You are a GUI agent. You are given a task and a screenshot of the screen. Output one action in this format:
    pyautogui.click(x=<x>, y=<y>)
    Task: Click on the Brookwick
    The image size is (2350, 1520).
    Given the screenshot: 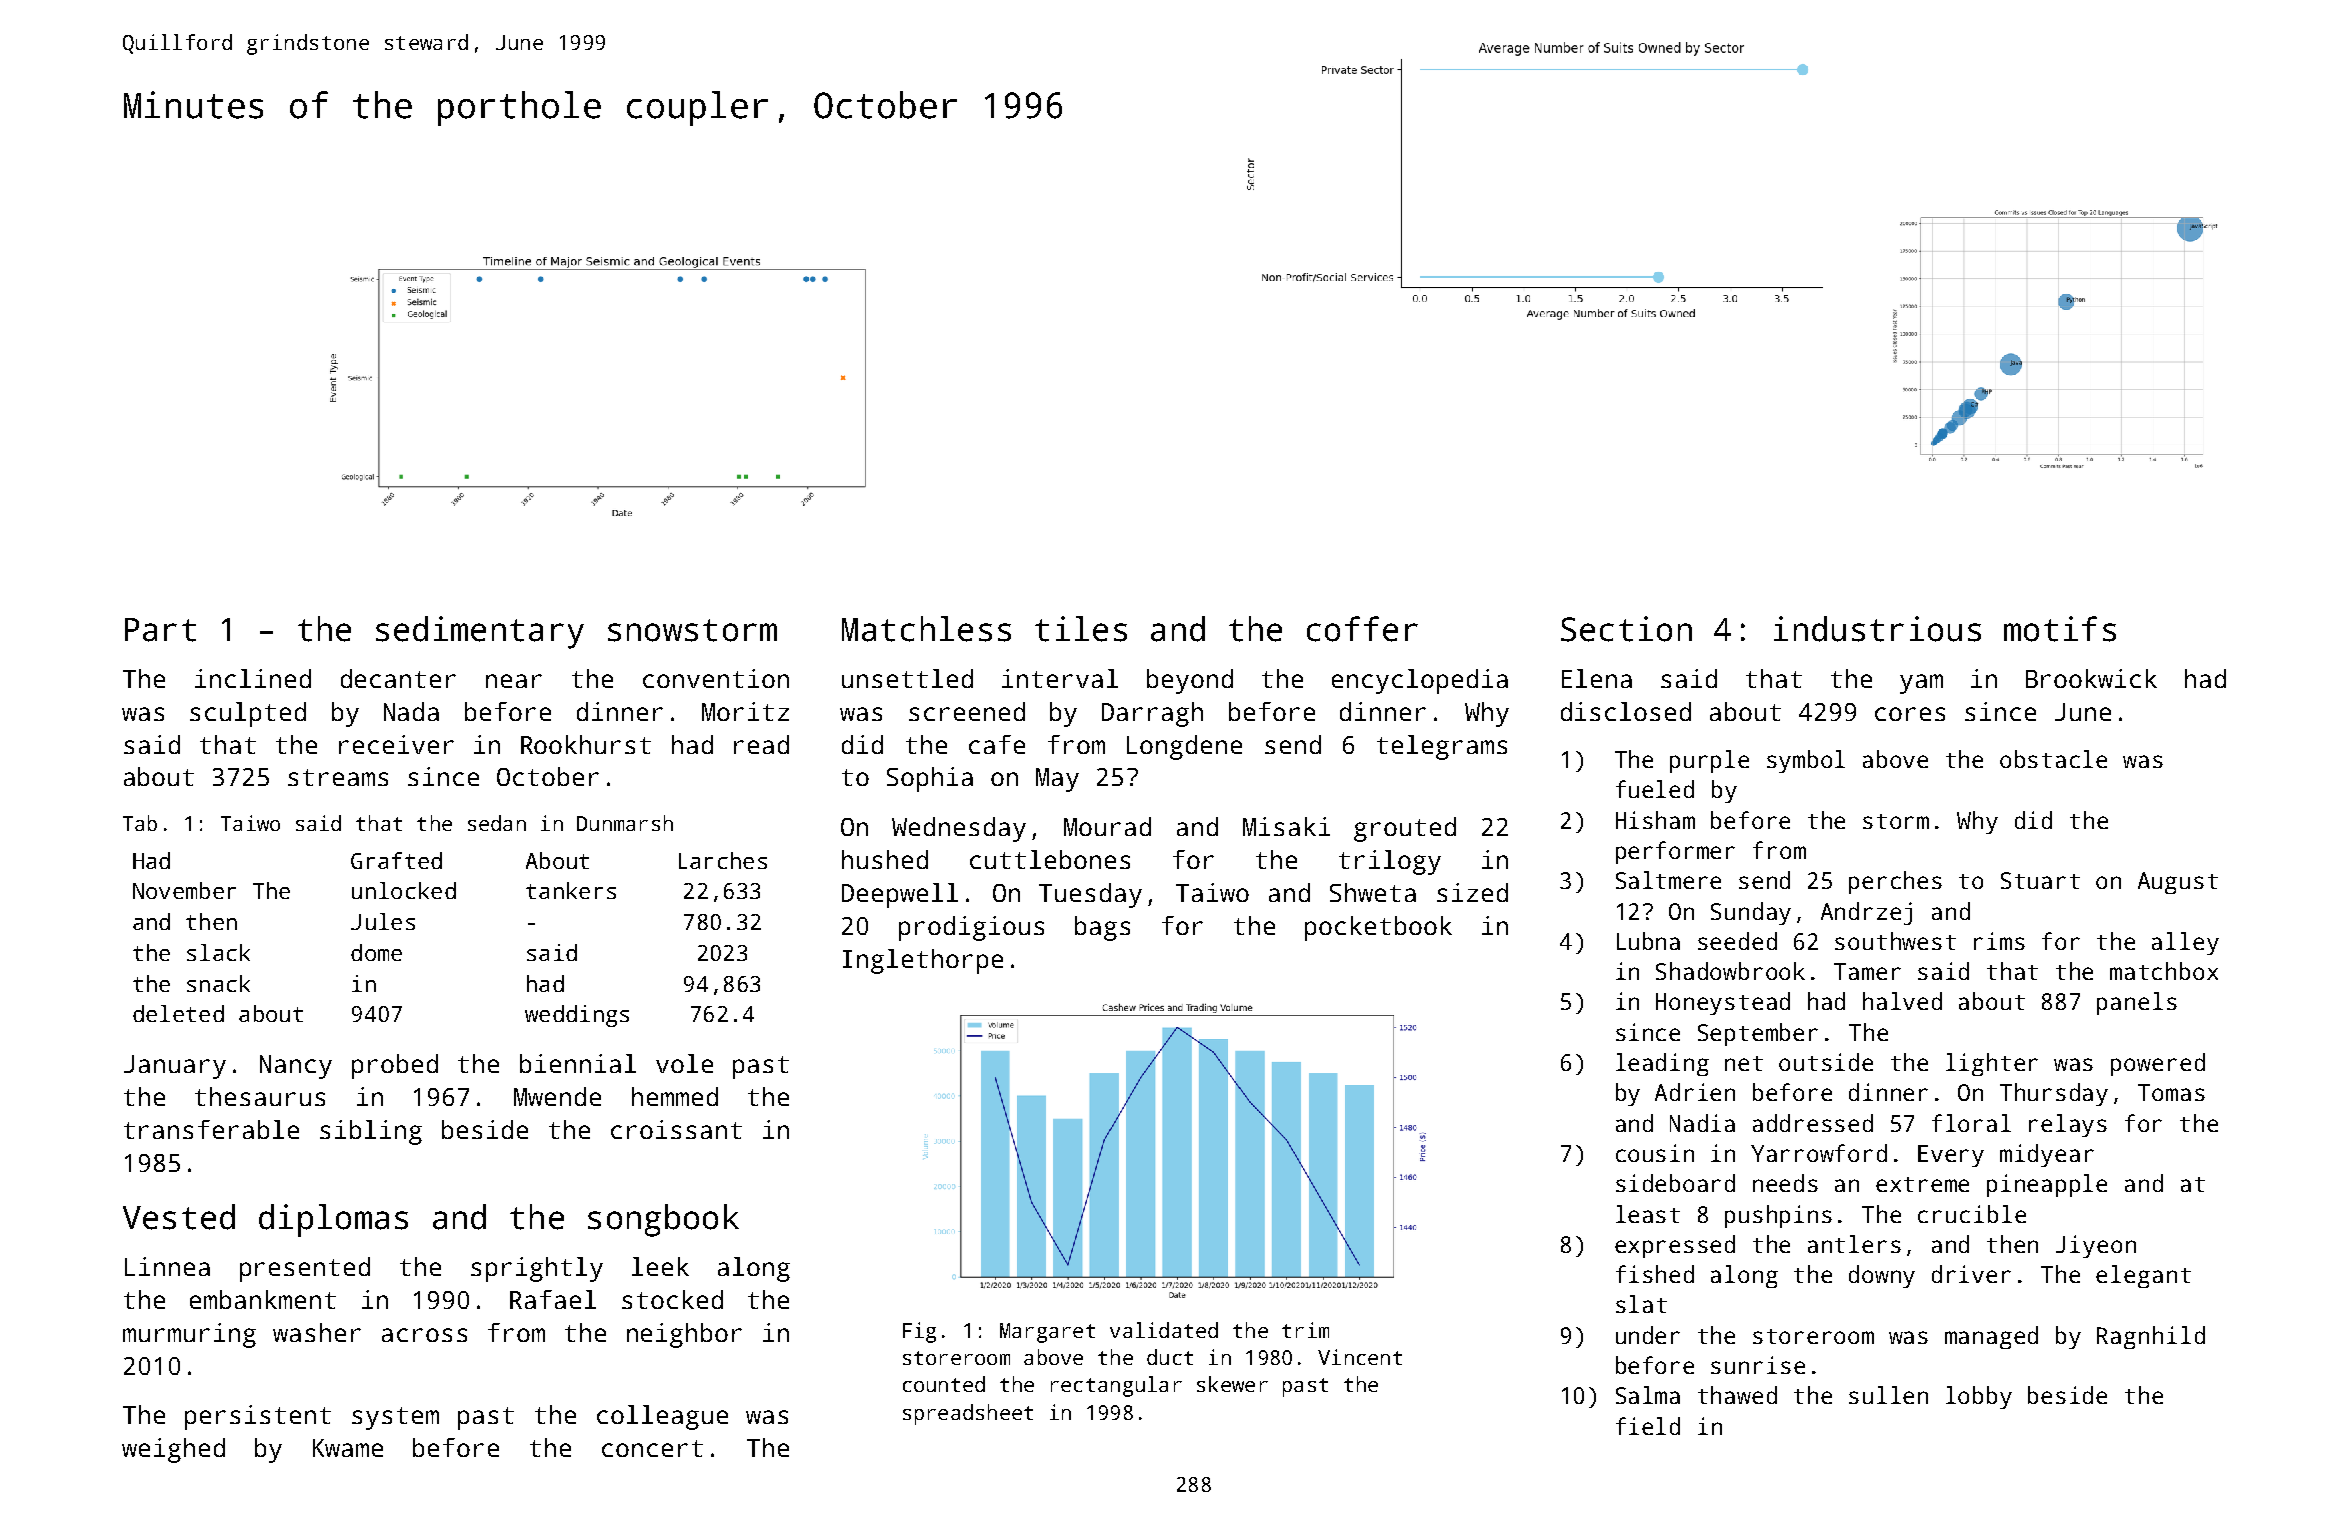 What is the action you would take?
    pyautogui.click(x=2091, y=678)
